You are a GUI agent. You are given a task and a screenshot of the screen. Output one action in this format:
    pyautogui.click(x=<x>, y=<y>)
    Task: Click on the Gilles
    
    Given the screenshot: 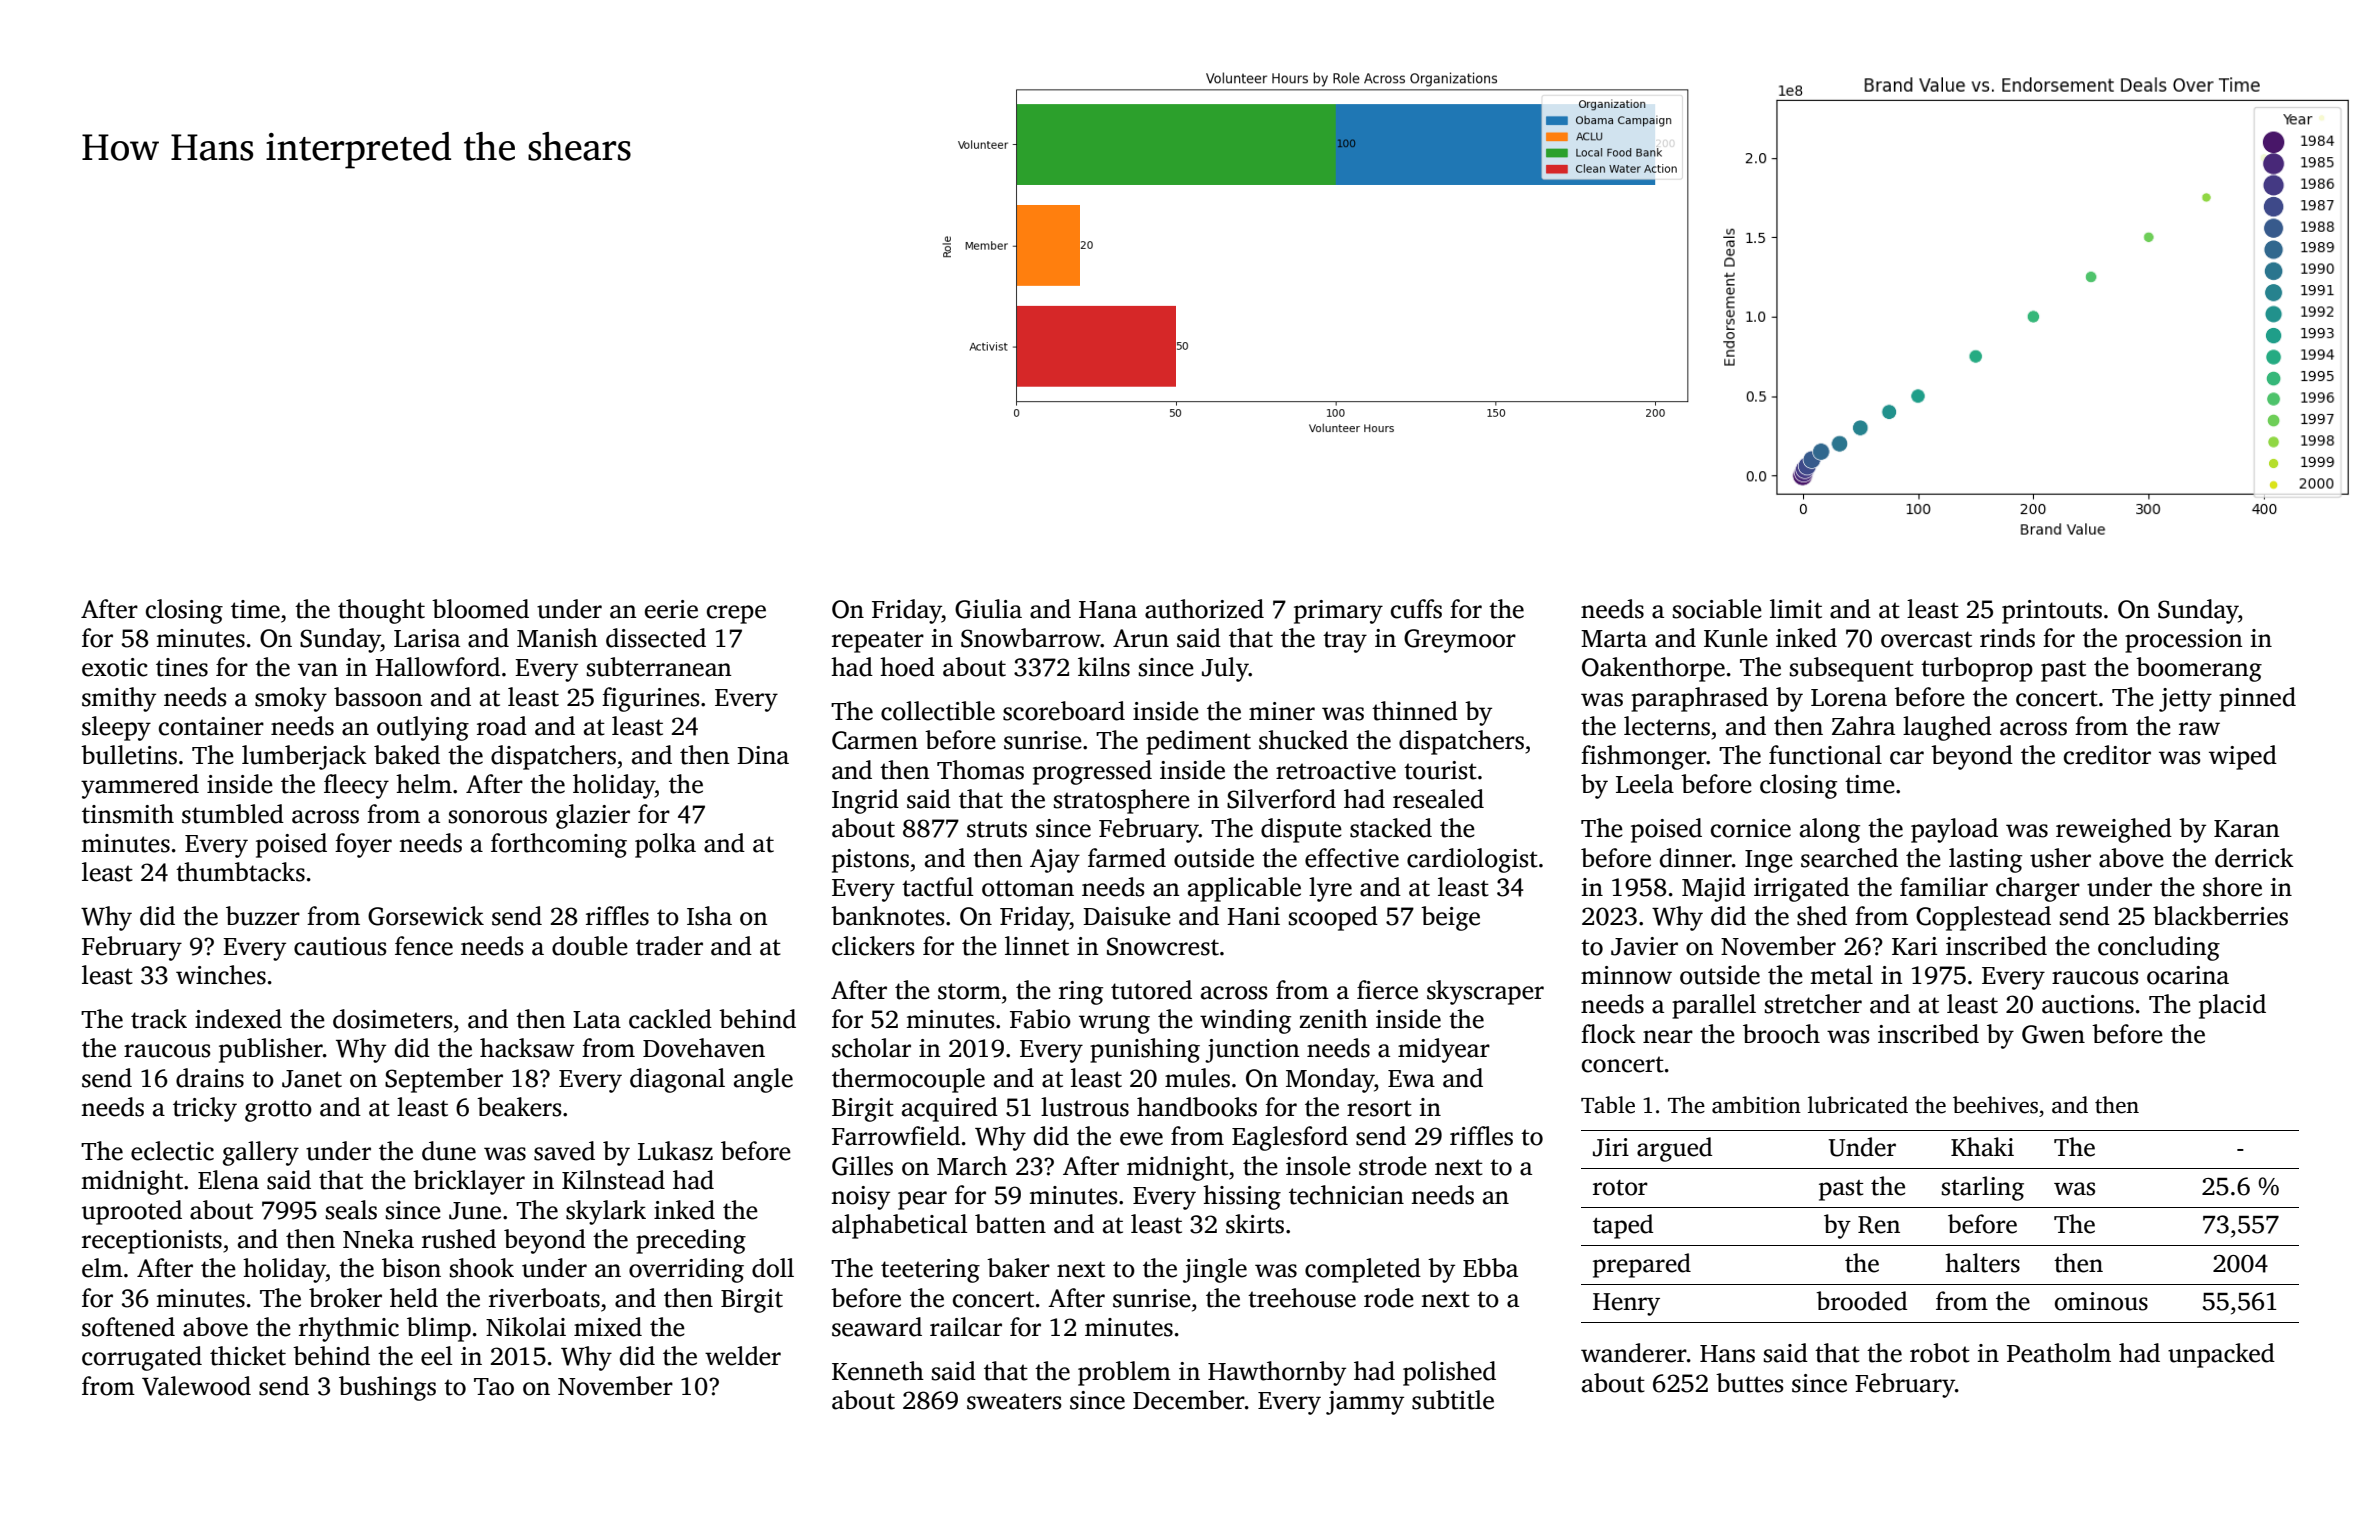 What is the action you would take?
    pyautogui.click(x=862, y=1166)
